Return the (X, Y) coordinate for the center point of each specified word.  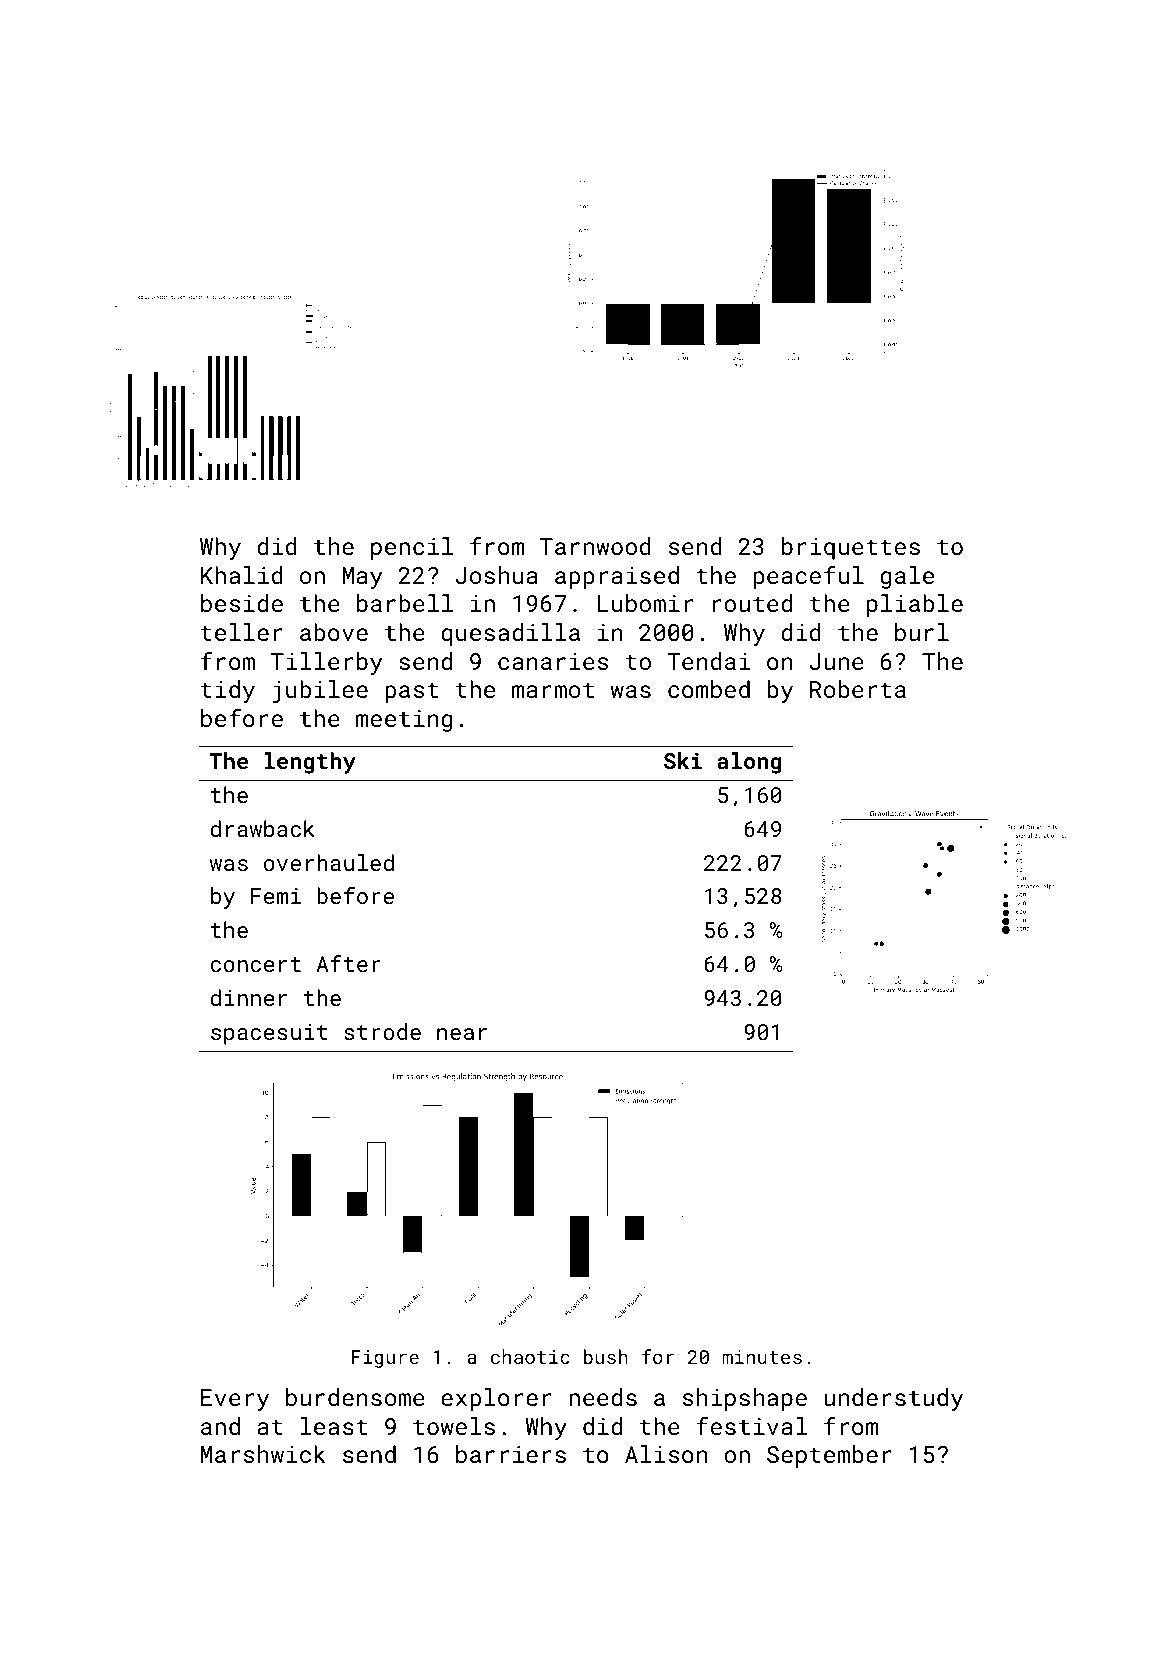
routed (752, 603)
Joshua (496, 575)
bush (606, 1356)
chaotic (530, 1356)
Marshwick (263, 1454)
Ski (683, 760)
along (749, 763)
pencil (412, 548)
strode (382, 1031)
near (462, 1034)
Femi (276, 896)
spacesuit (269, 1034)
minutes (762, 1357)
